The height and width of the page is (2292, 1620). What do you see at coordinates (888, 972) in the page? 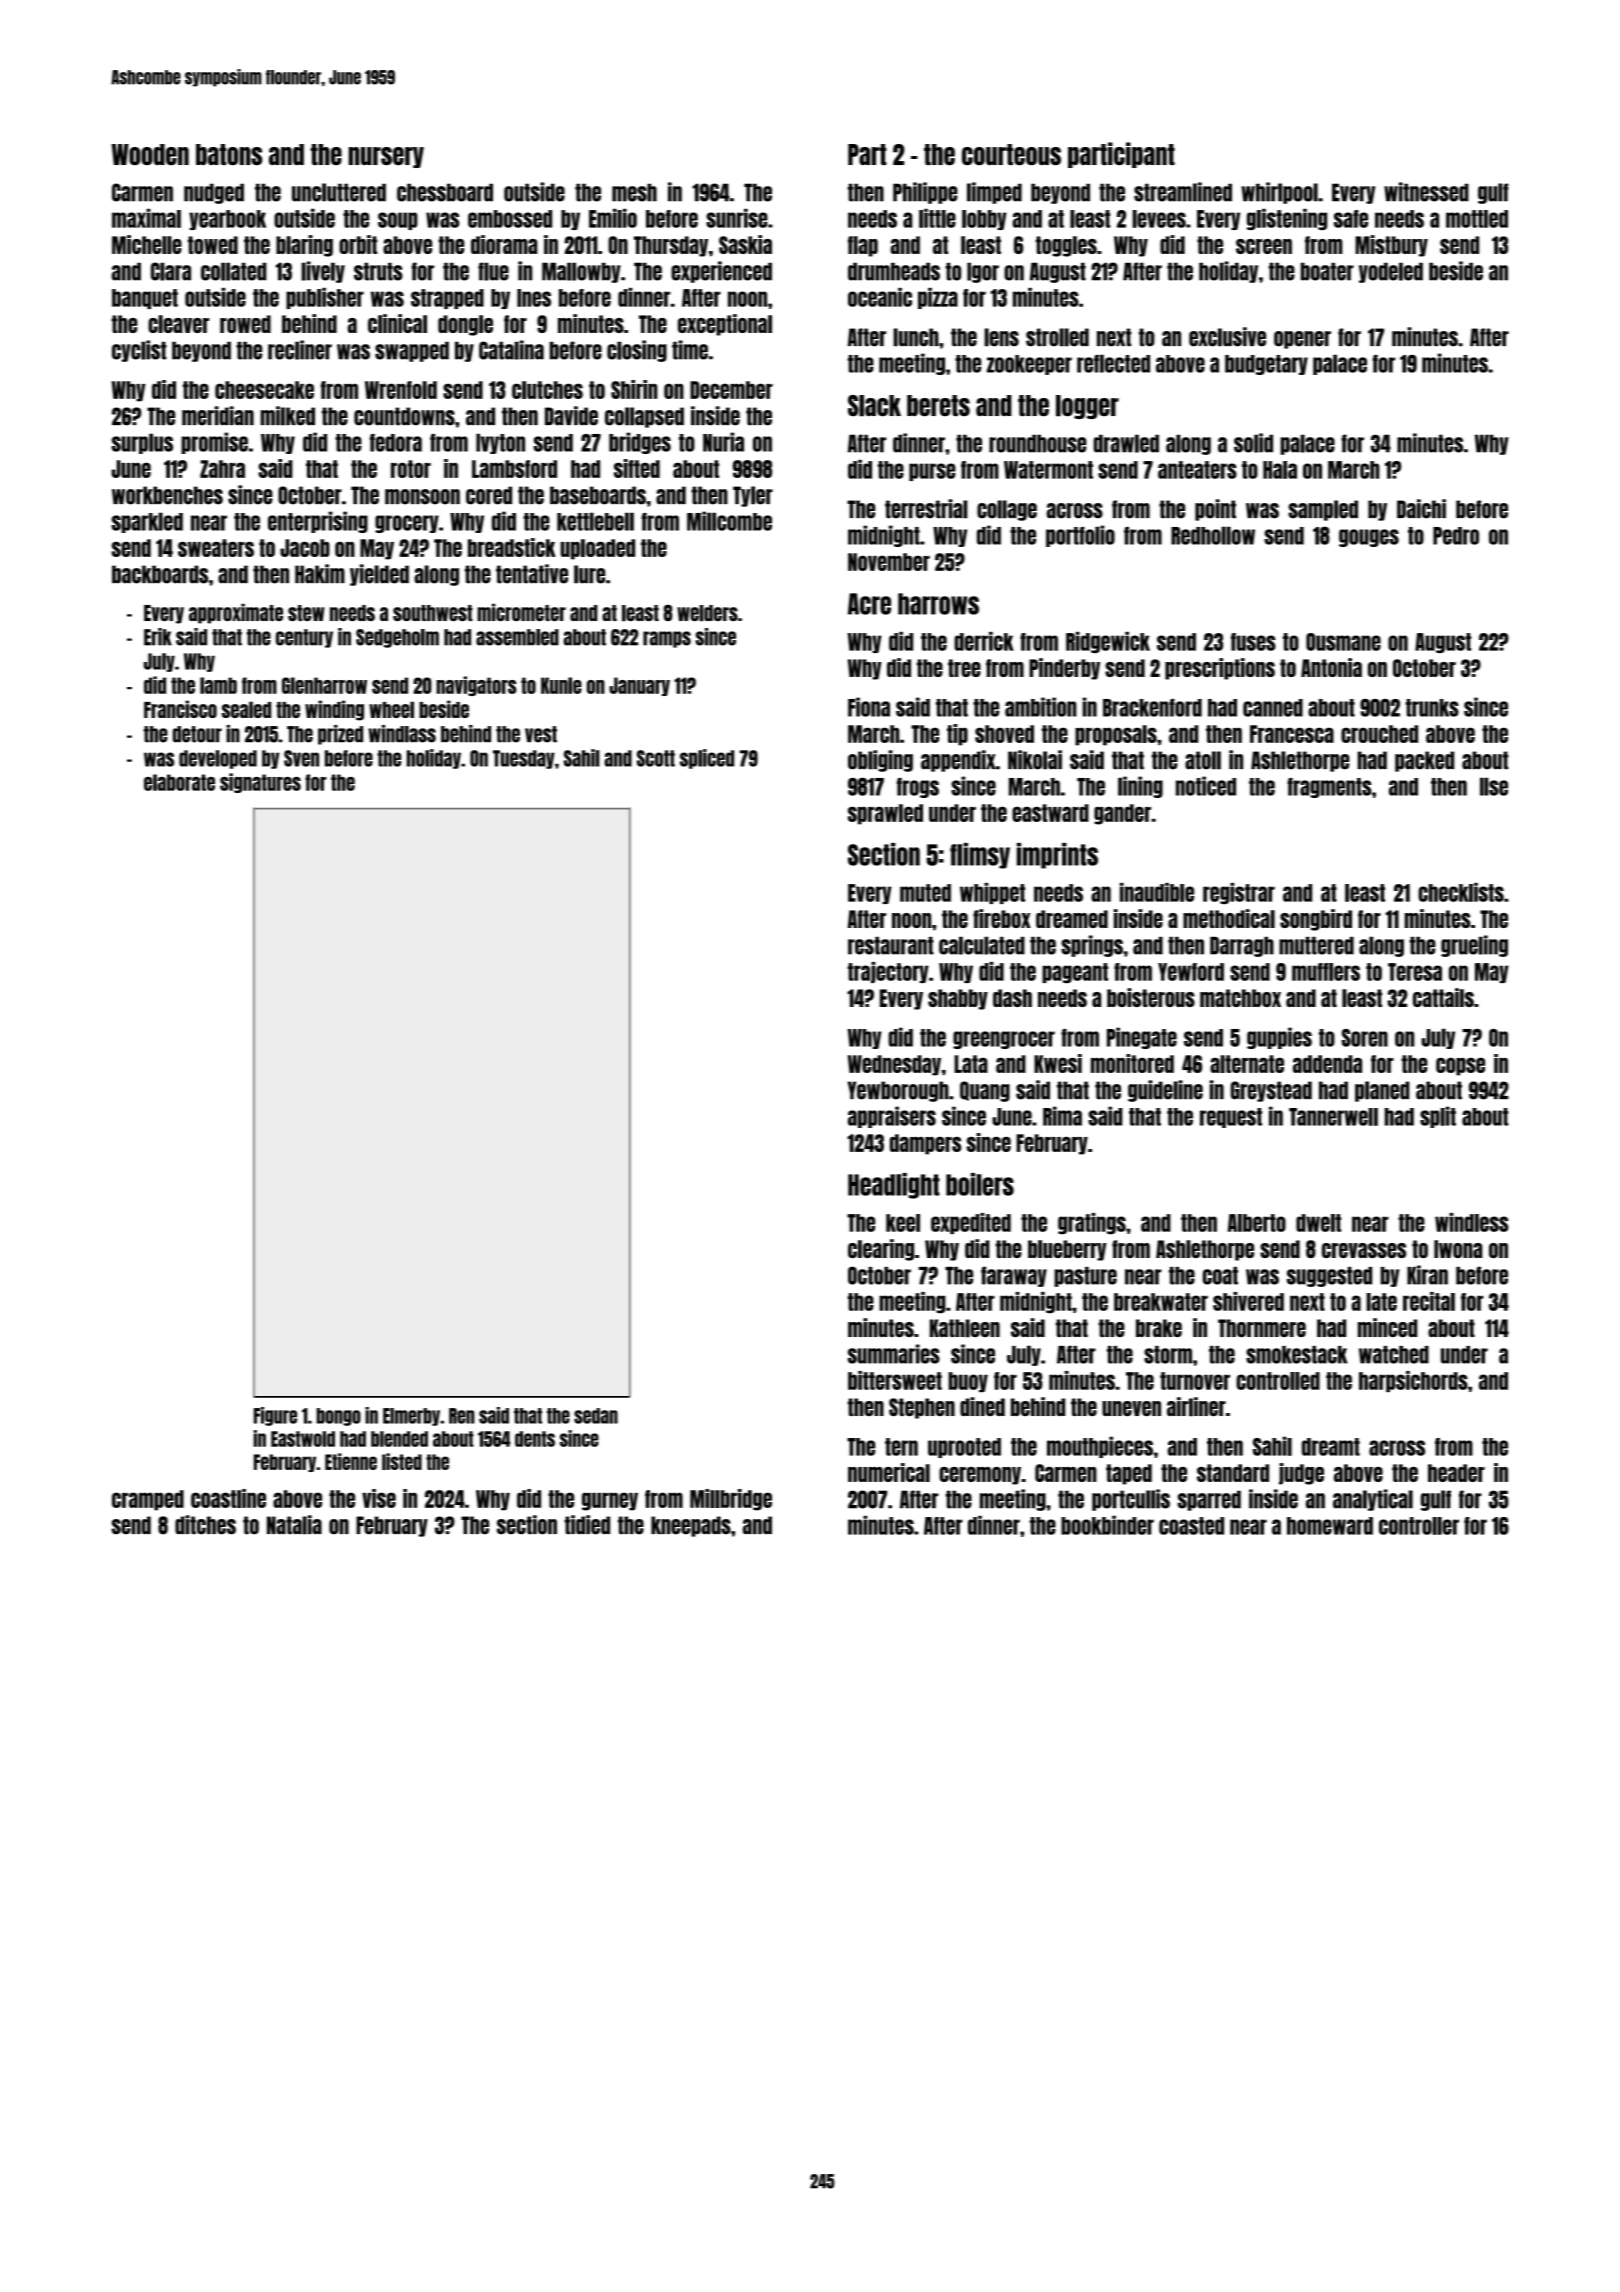
I see `trajectory` at bounding box center [888, 972].
